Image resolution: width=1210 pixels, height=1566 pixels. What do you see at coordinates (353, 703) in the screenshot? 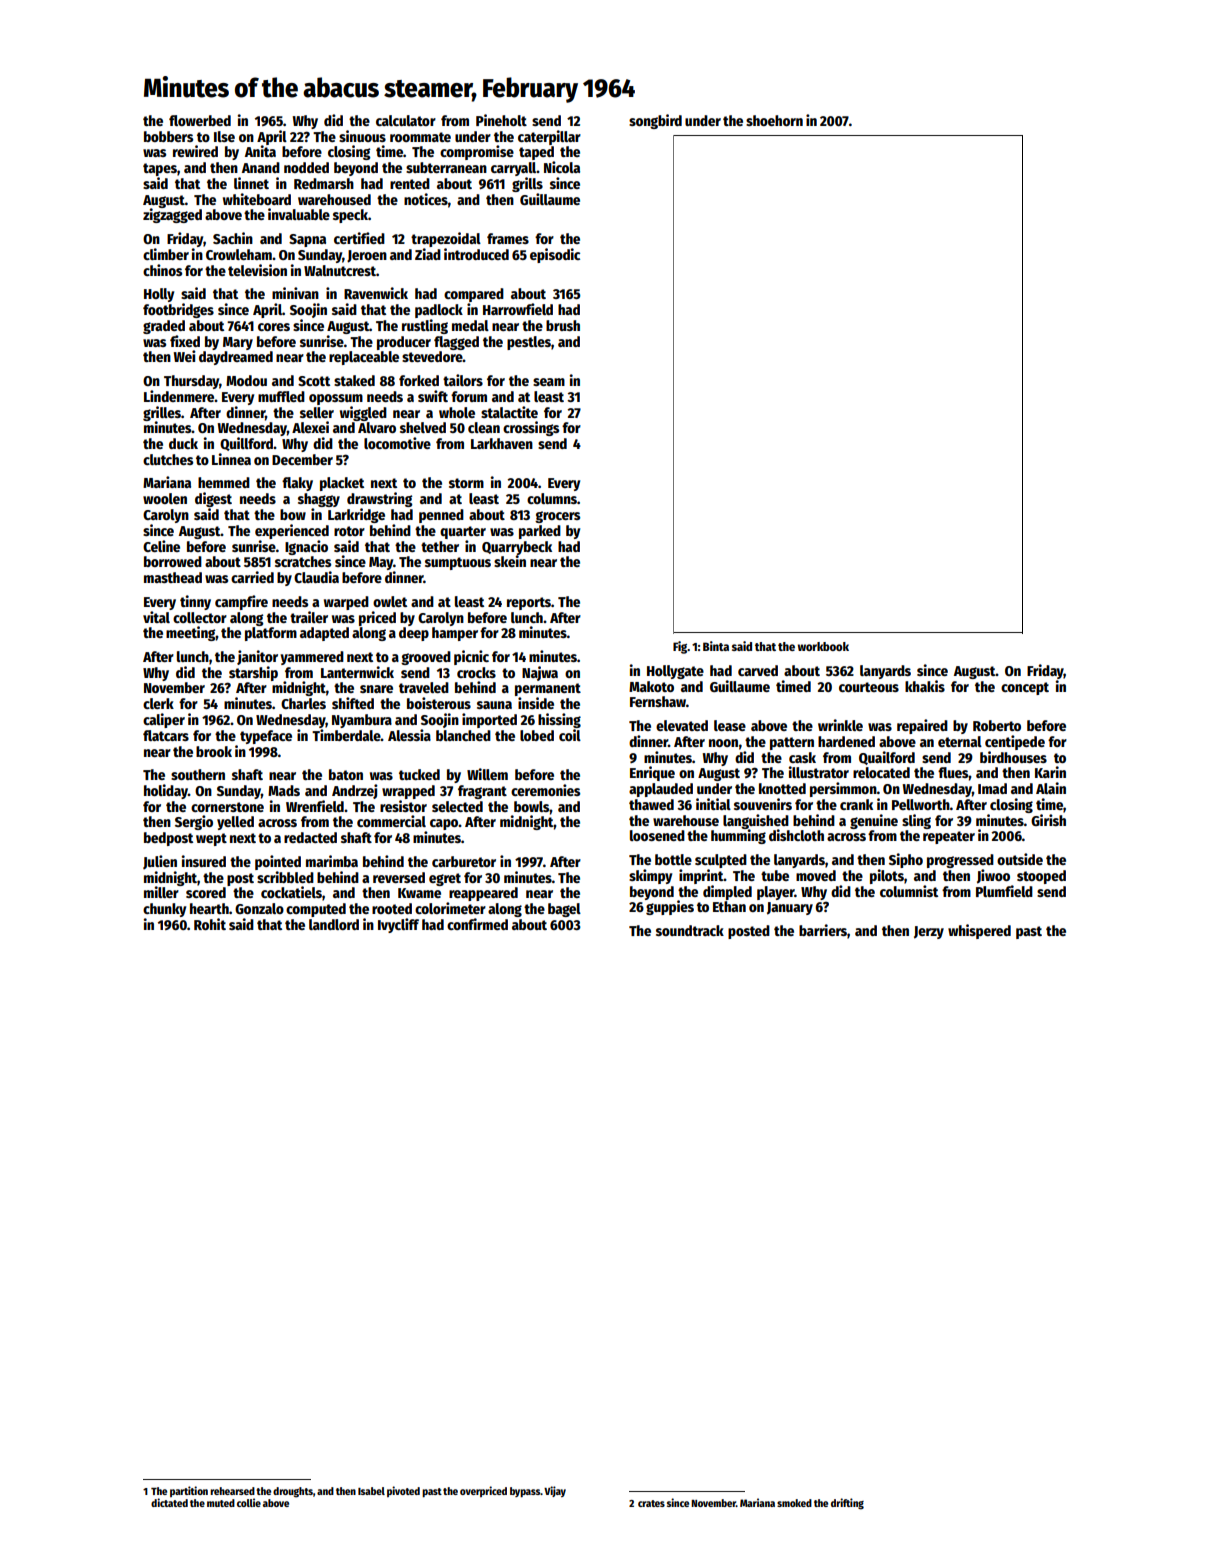
I see `shifted` at bounding box center [353, 703].
